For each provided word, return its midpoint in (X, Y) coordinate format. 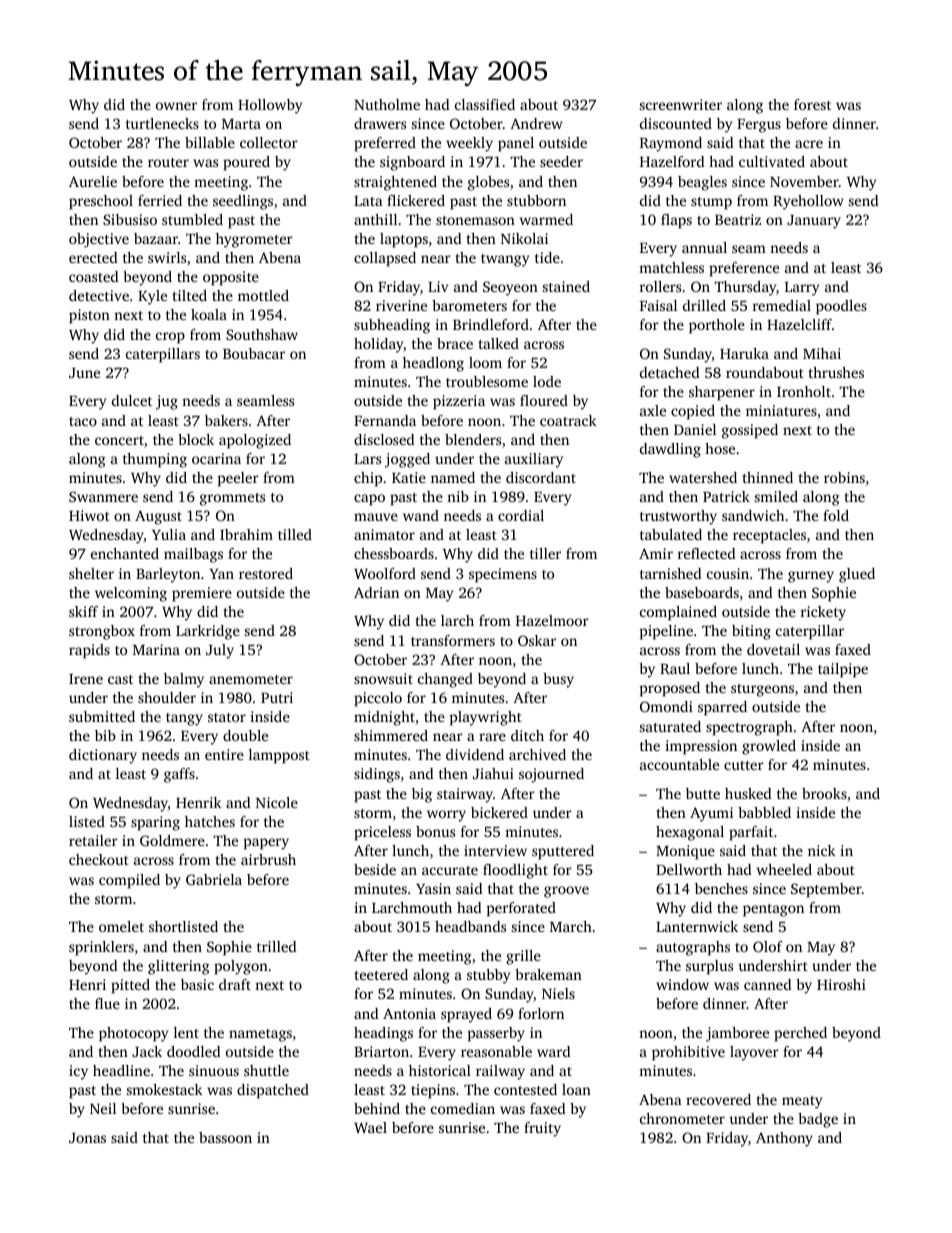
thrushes (836, 372)
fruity (542, 1129)
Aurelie (93, 181)
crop (170, 338)
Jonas (87, 1138)
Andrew (536, 123)
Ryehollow (808, 202)
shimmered (391, 735)
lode (547, 381)
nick (822, 850)
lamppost (279, 756)
